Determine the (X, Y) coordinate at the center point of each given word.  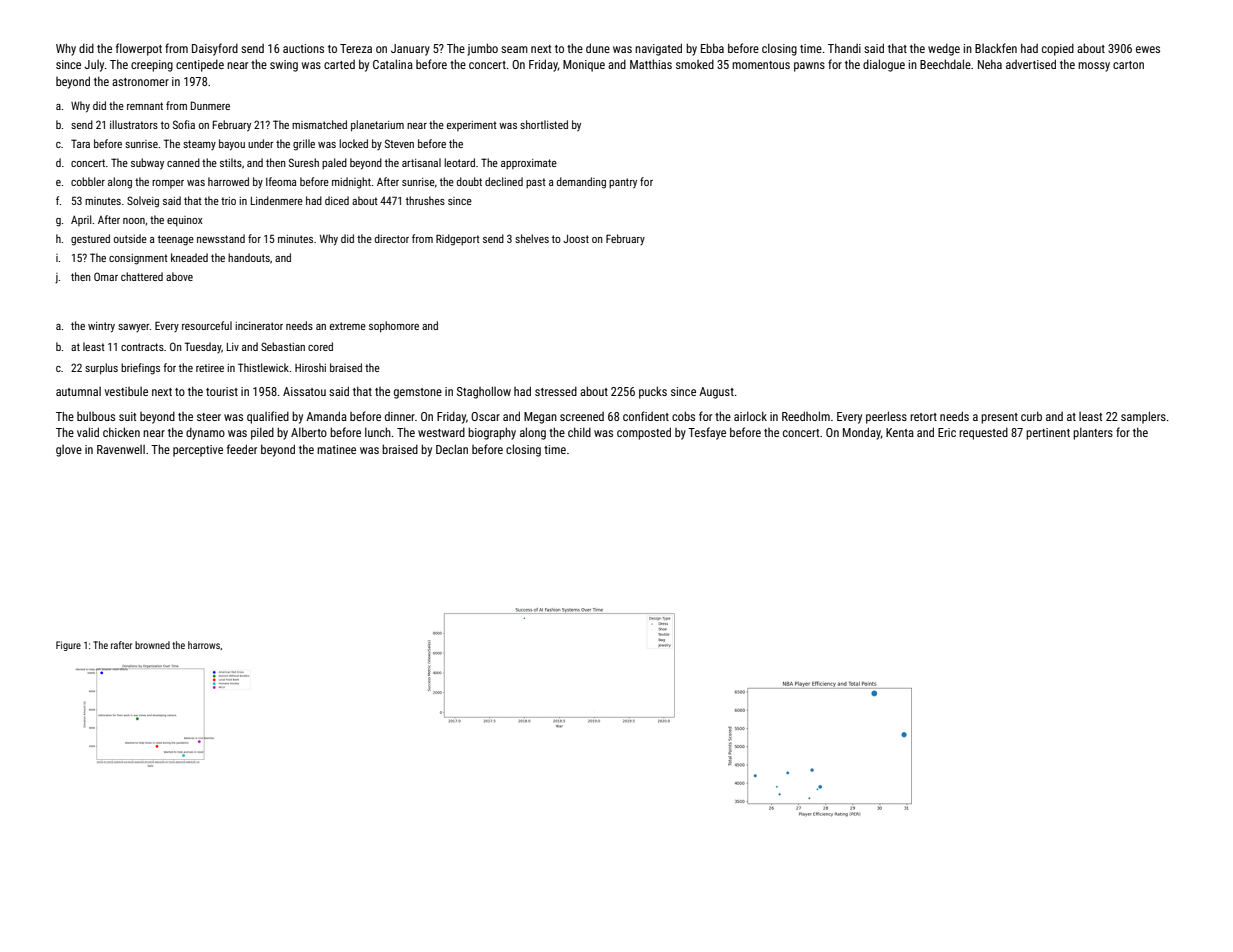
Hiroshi (310, 367)
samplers (1143, 417)
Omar (106, 276)
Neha (990, 64)
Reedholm (806, 416)
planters (1093, 433)
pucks (653, 392)
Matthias (651, 64)
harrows (204, 645)
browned (152, 645)
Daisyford (215, 49)
